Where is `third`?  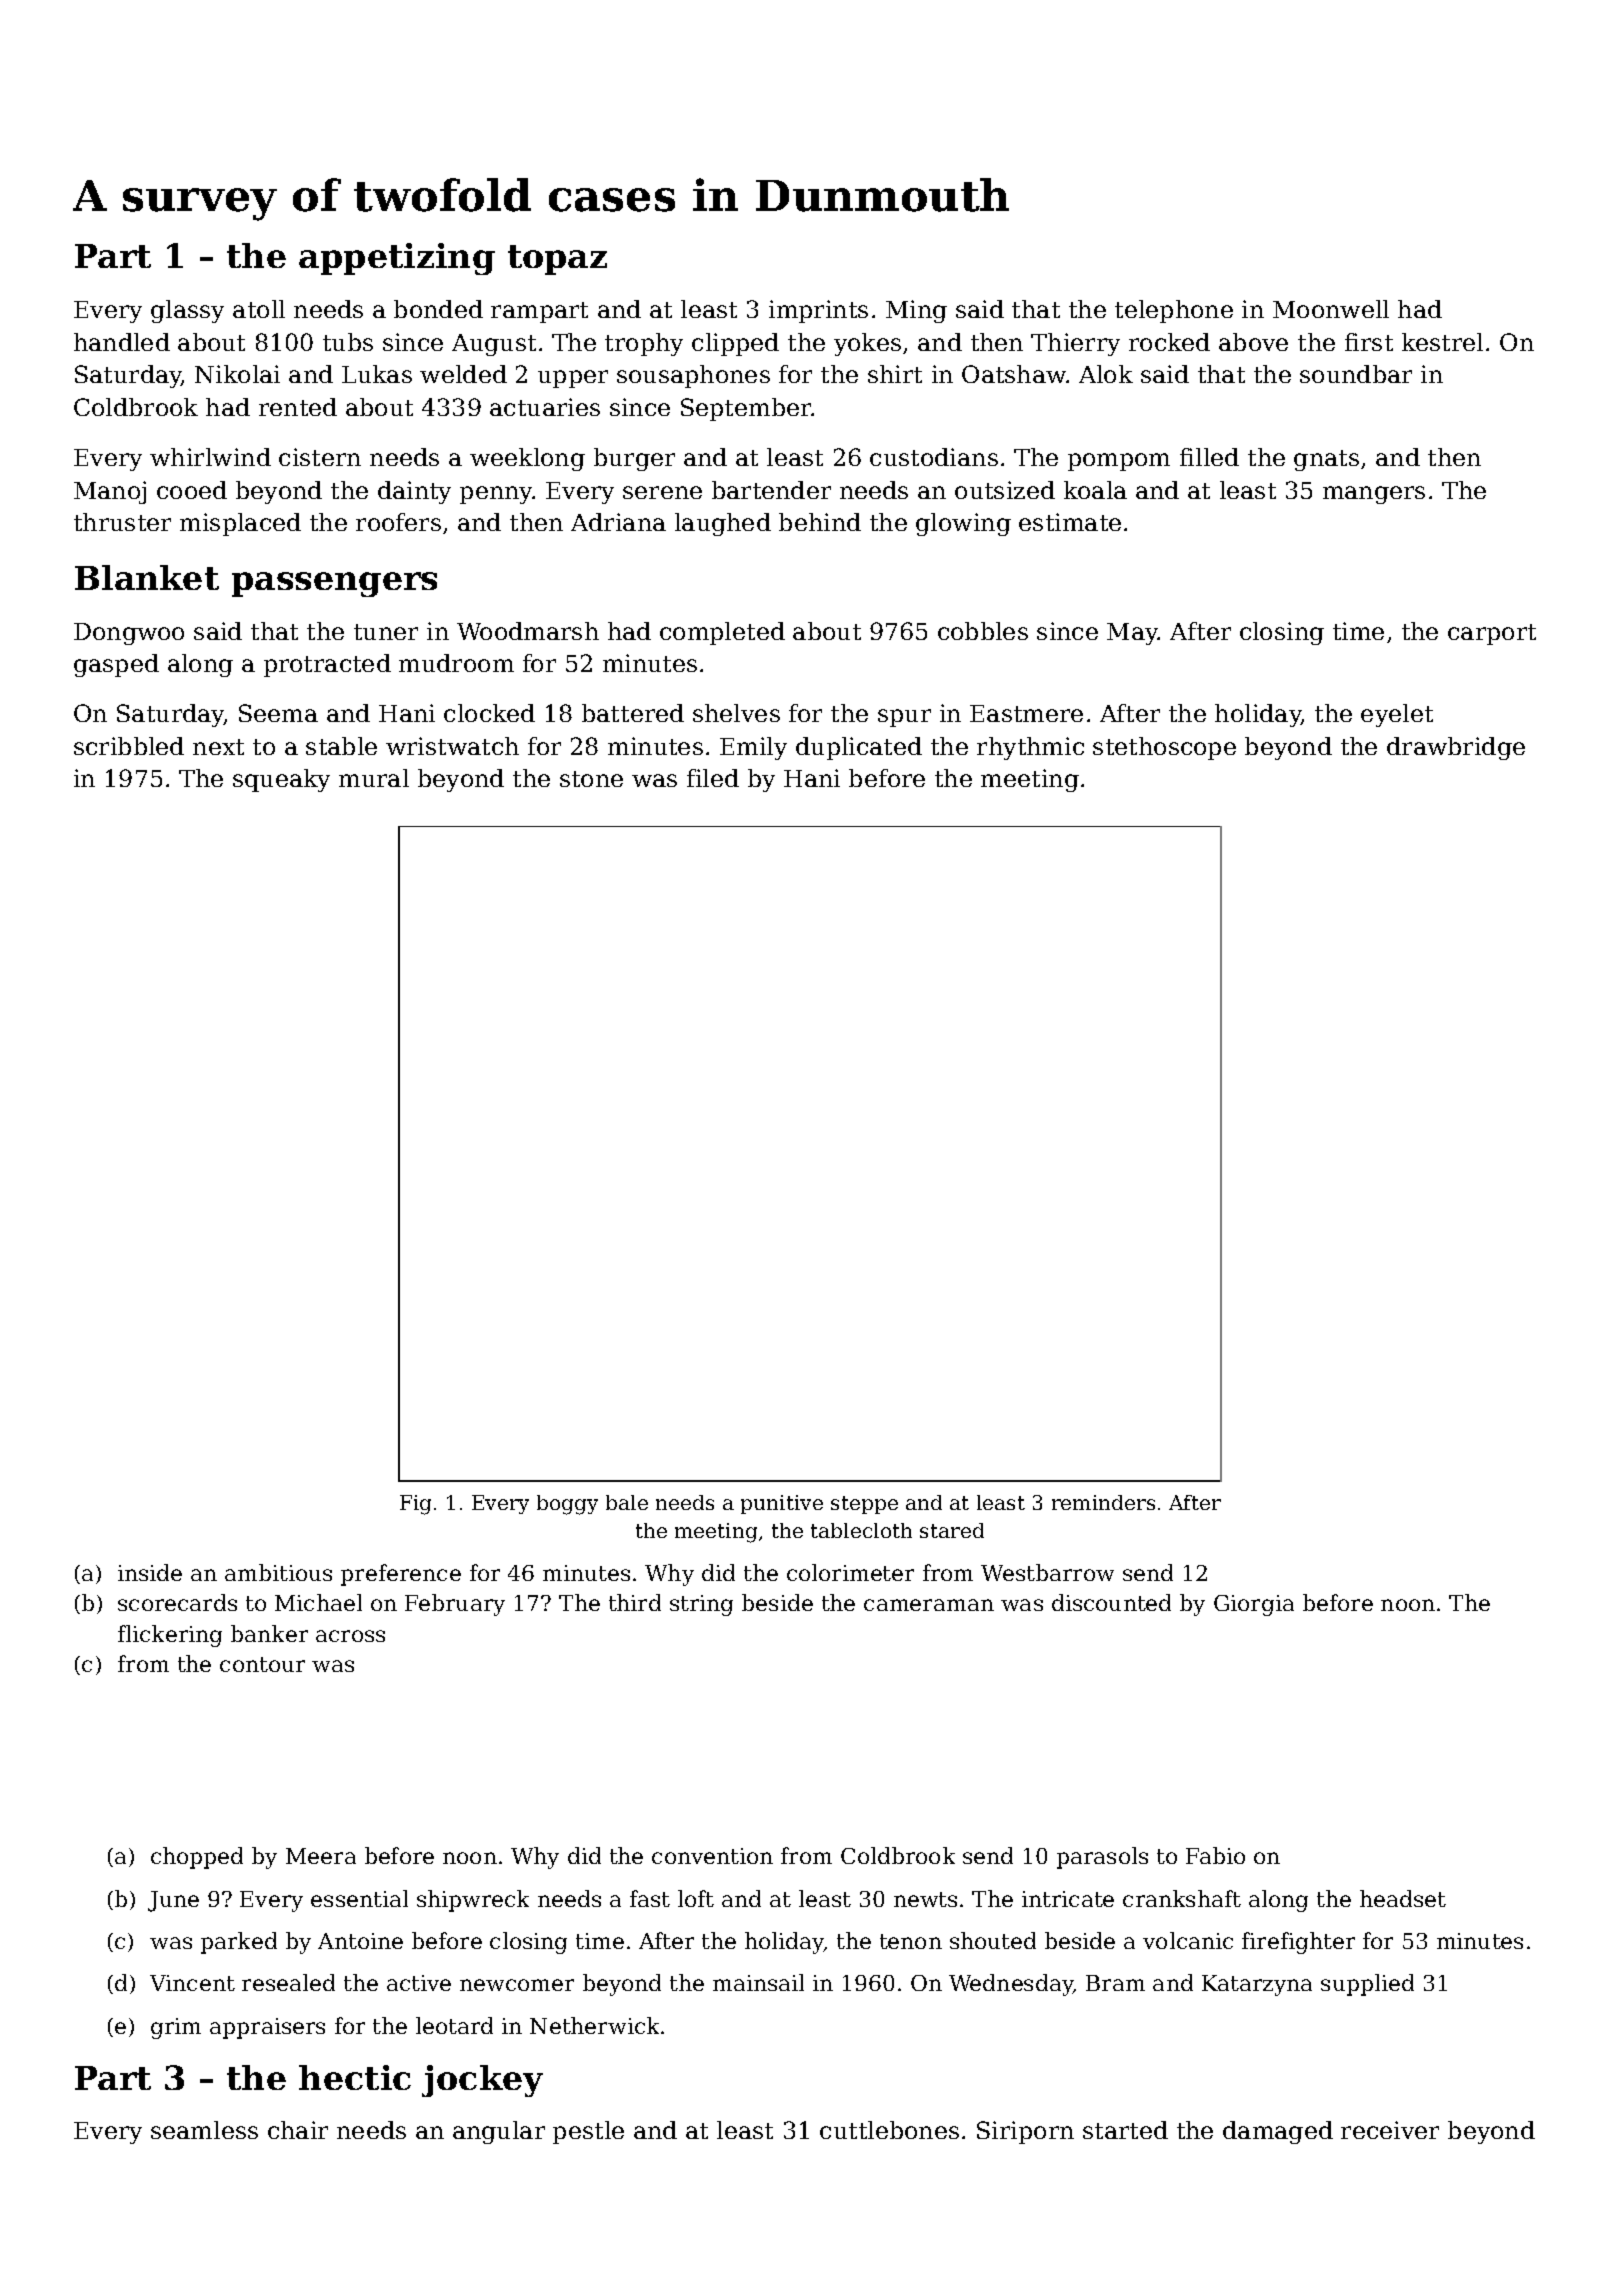
third is located at coordinates (635, 1602).
